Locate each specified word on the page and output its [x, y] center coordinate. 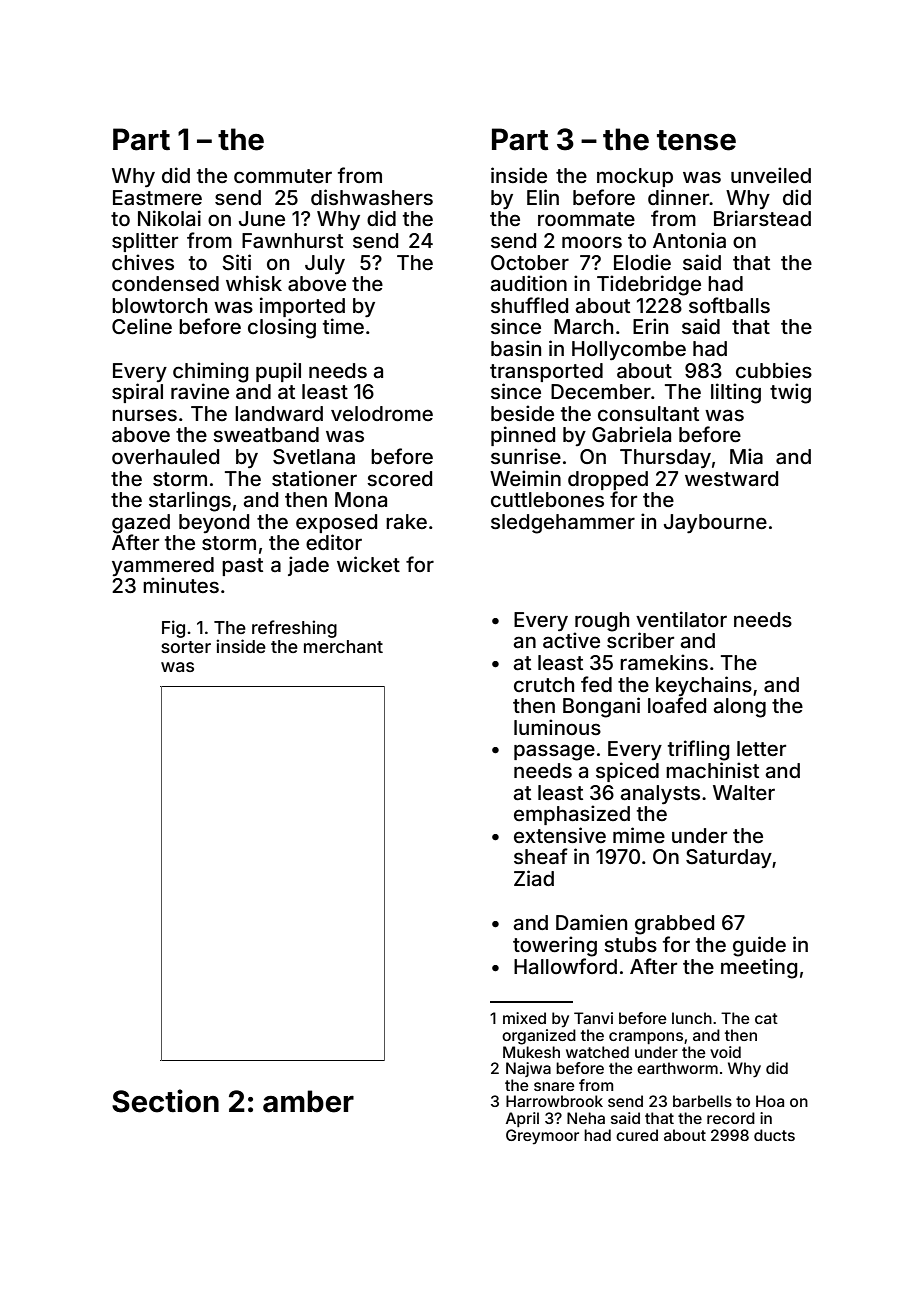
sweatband [266, 434]
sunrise [526, 456]
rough [602, 622]
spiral [137, 393]
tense [696, 140]
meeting [759, 968]
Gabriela [631, 434]
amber [308, 1101]
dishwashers [372, 197]
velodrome [382, 413]
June [262, 218]
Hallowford [565, 966]
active [571, 640]
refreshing [294, 629]
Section [165, 1101]
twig [790, 393]
